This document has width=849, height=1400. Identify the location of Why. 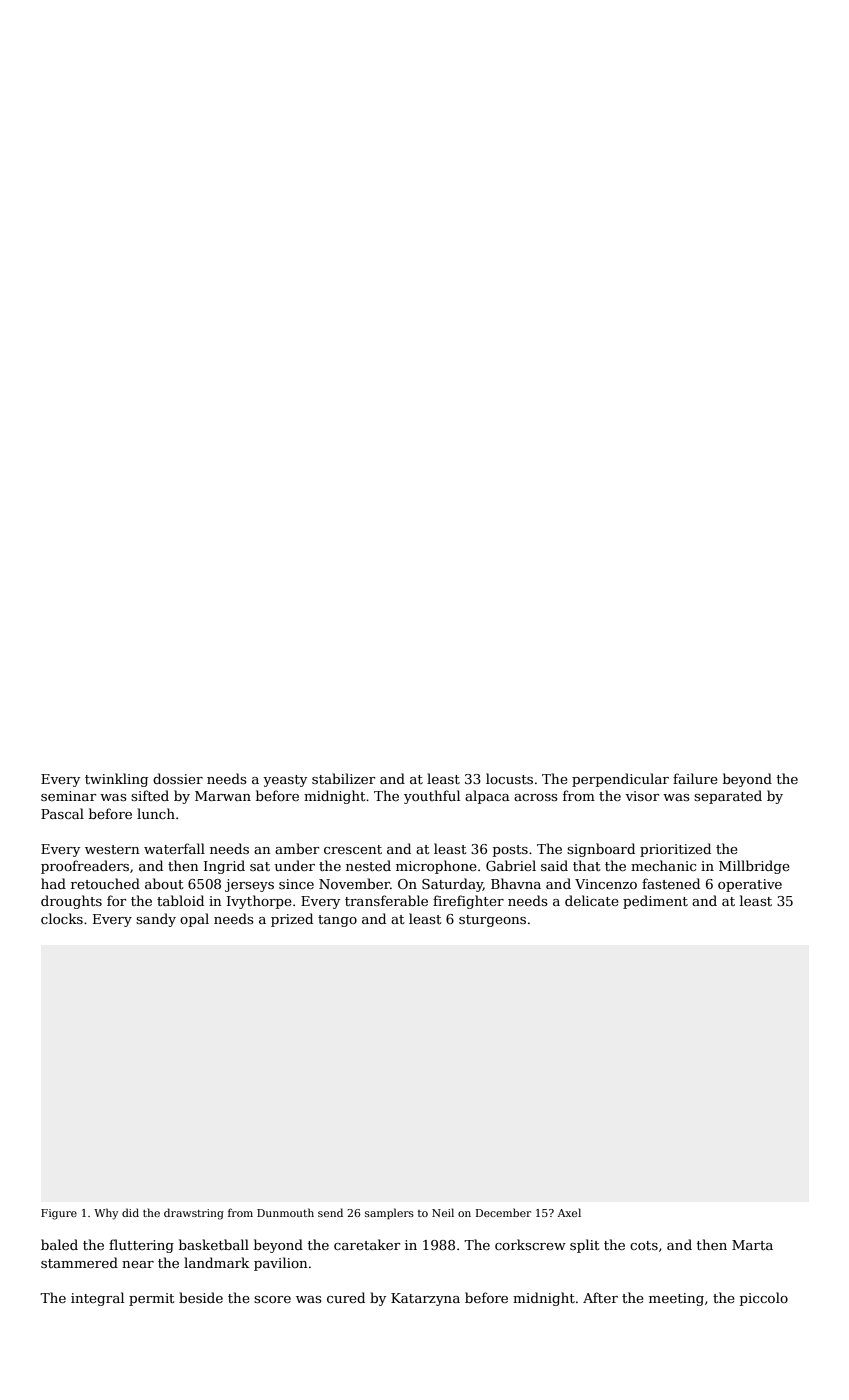
(106, 1214).
